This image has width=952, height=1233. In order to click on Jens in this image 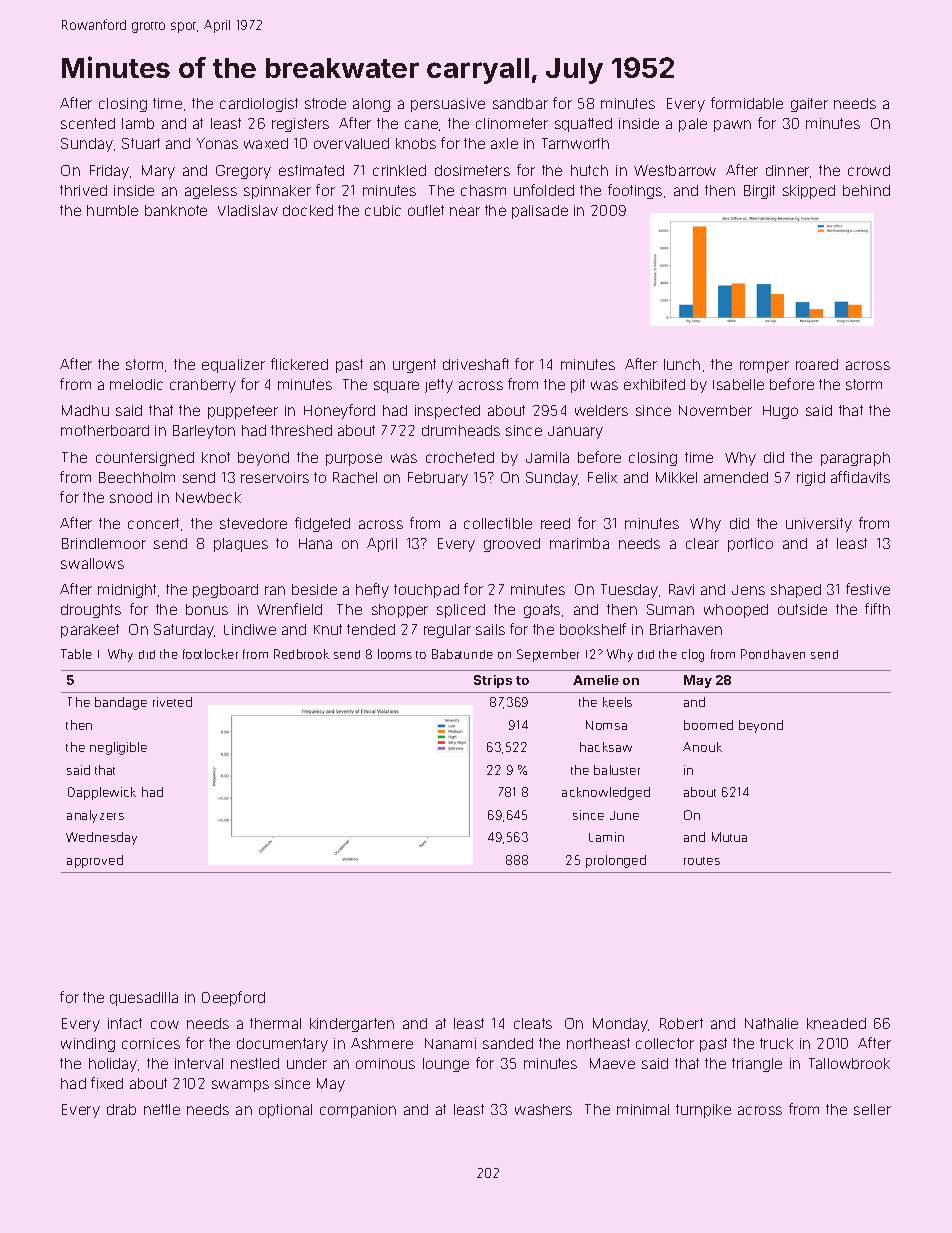, I will do `click(748, 590)`.
